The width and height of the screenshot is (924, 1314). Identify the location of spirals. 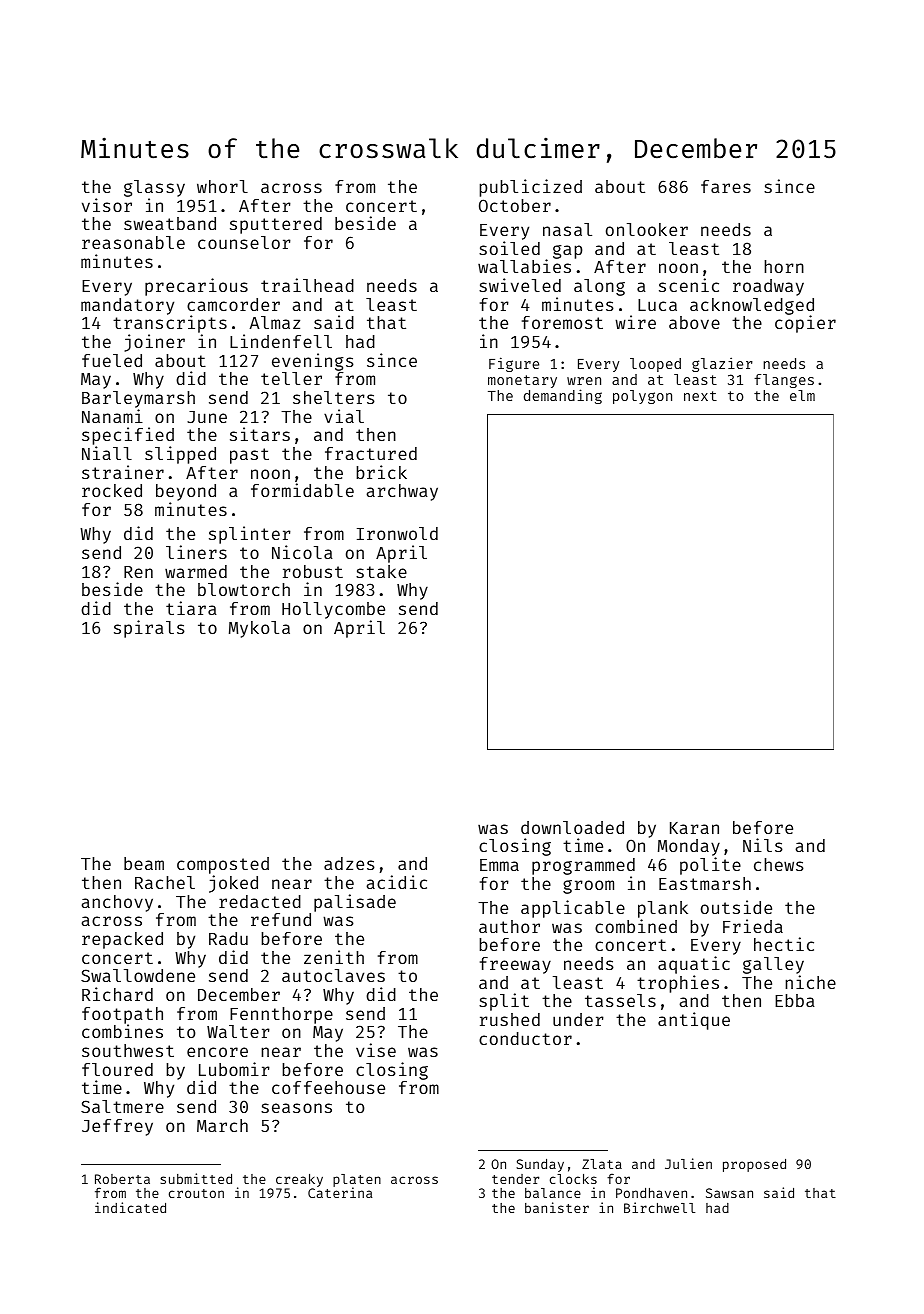
(149, 629).
